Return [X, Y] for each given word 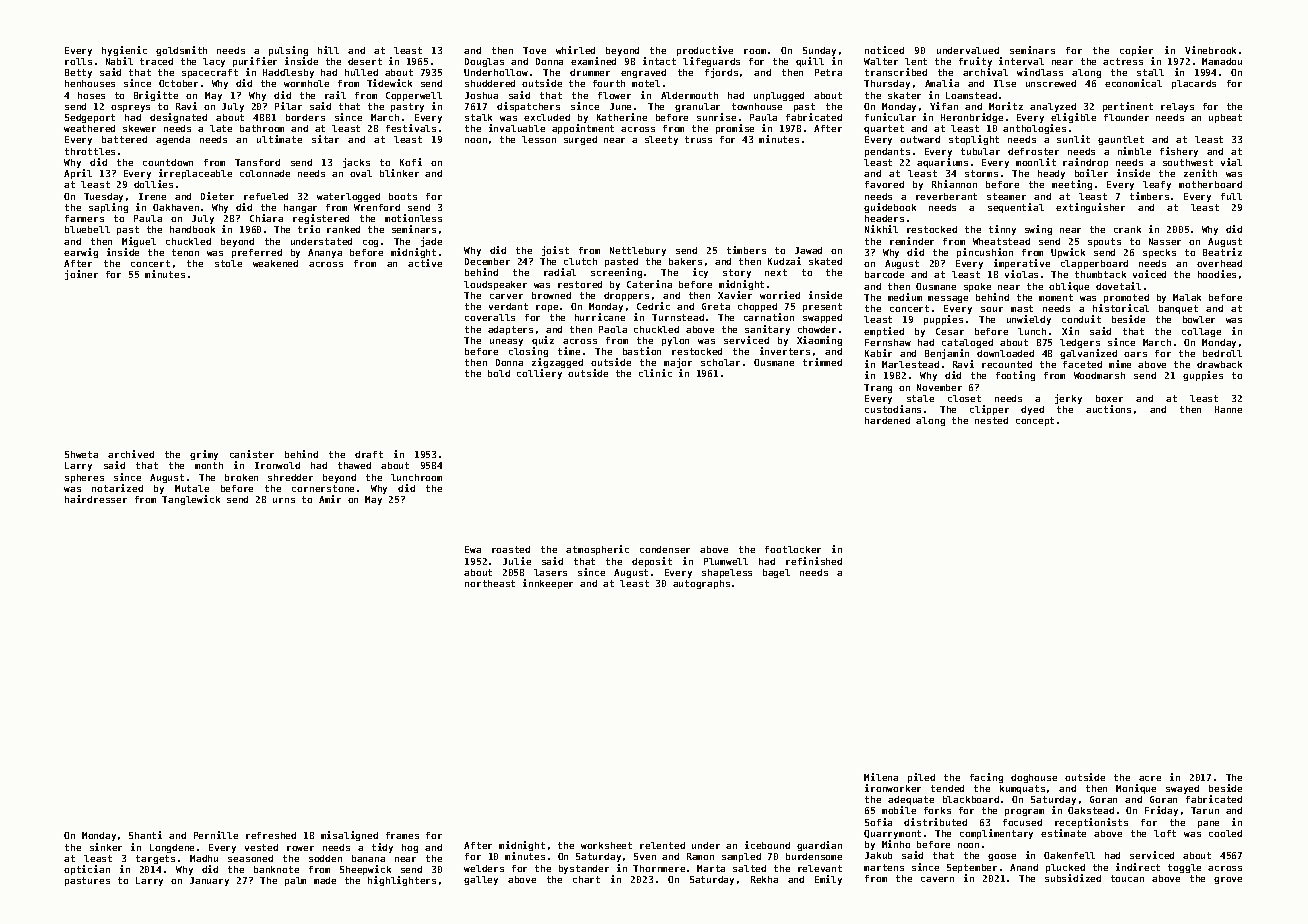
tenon [185, 252]
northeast [490, 583]
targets [155, 859]
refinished [814, 561]
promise [735, 129]
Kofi [411, 162]
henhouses [90, 83]
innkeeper [548, 584]
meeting [1072, 185]
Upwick [1068, 253]
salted [749, 868]
